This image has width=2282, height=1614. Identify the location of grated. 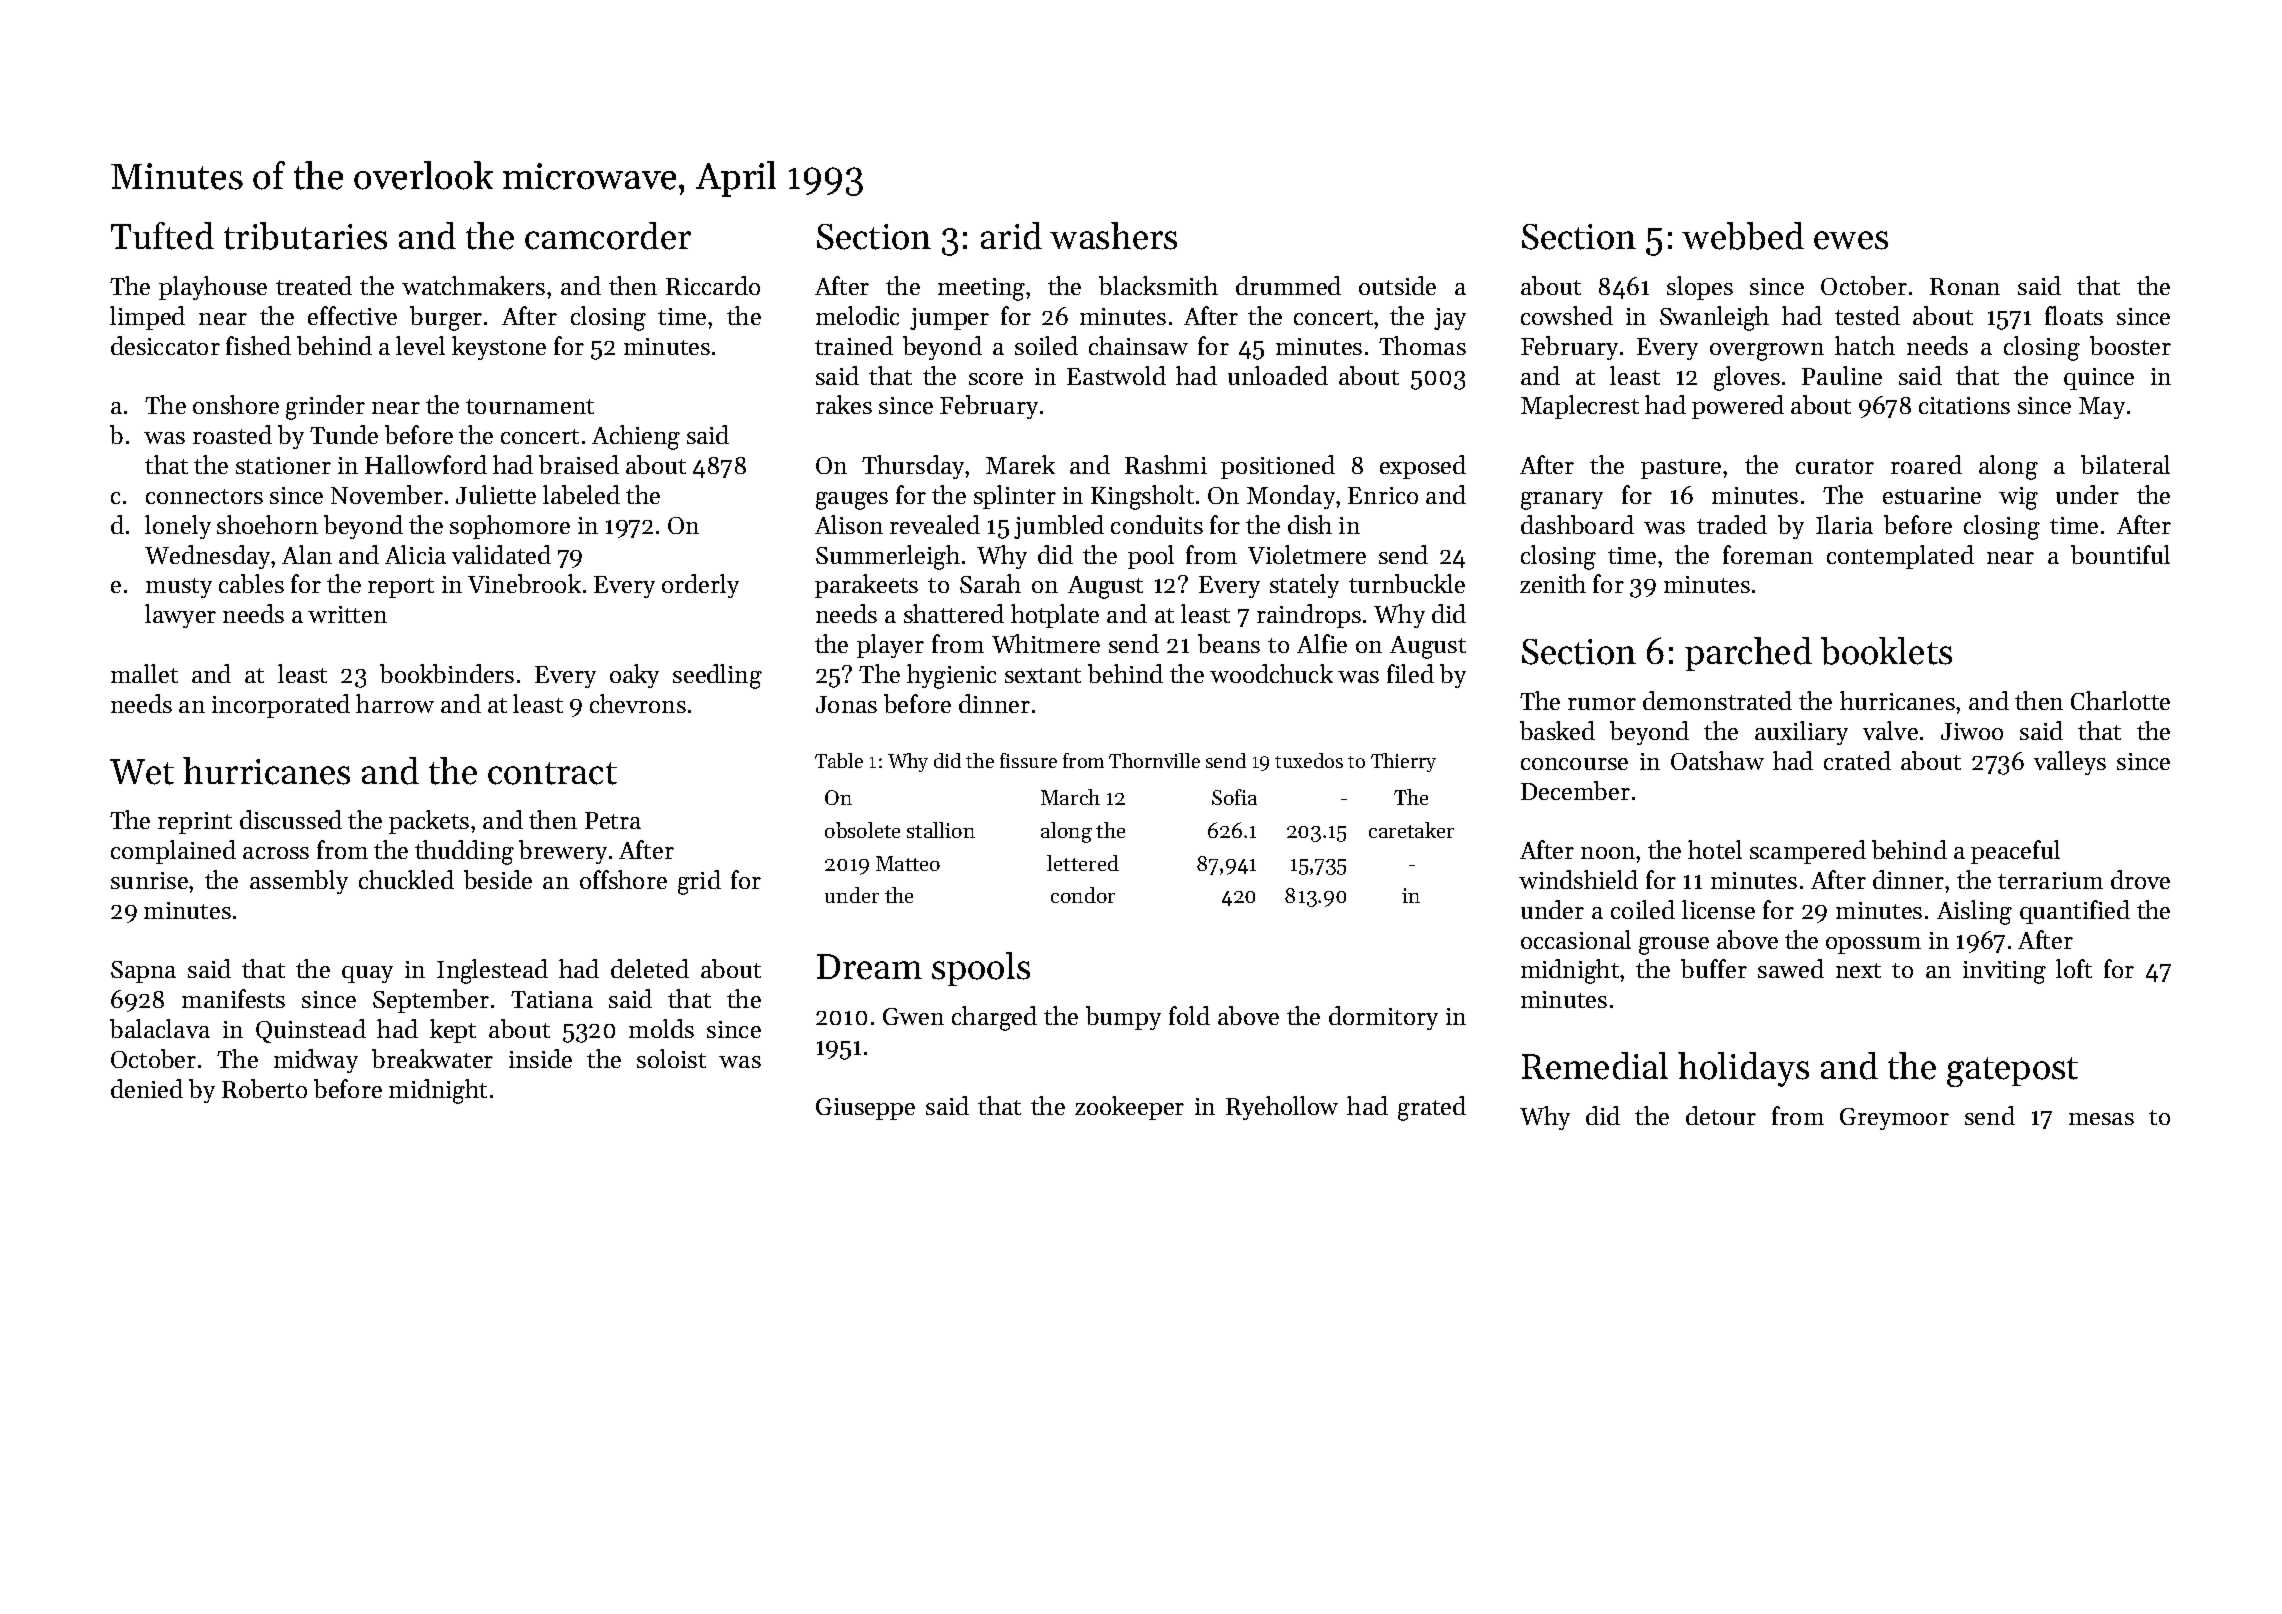
(1432, 1108).
